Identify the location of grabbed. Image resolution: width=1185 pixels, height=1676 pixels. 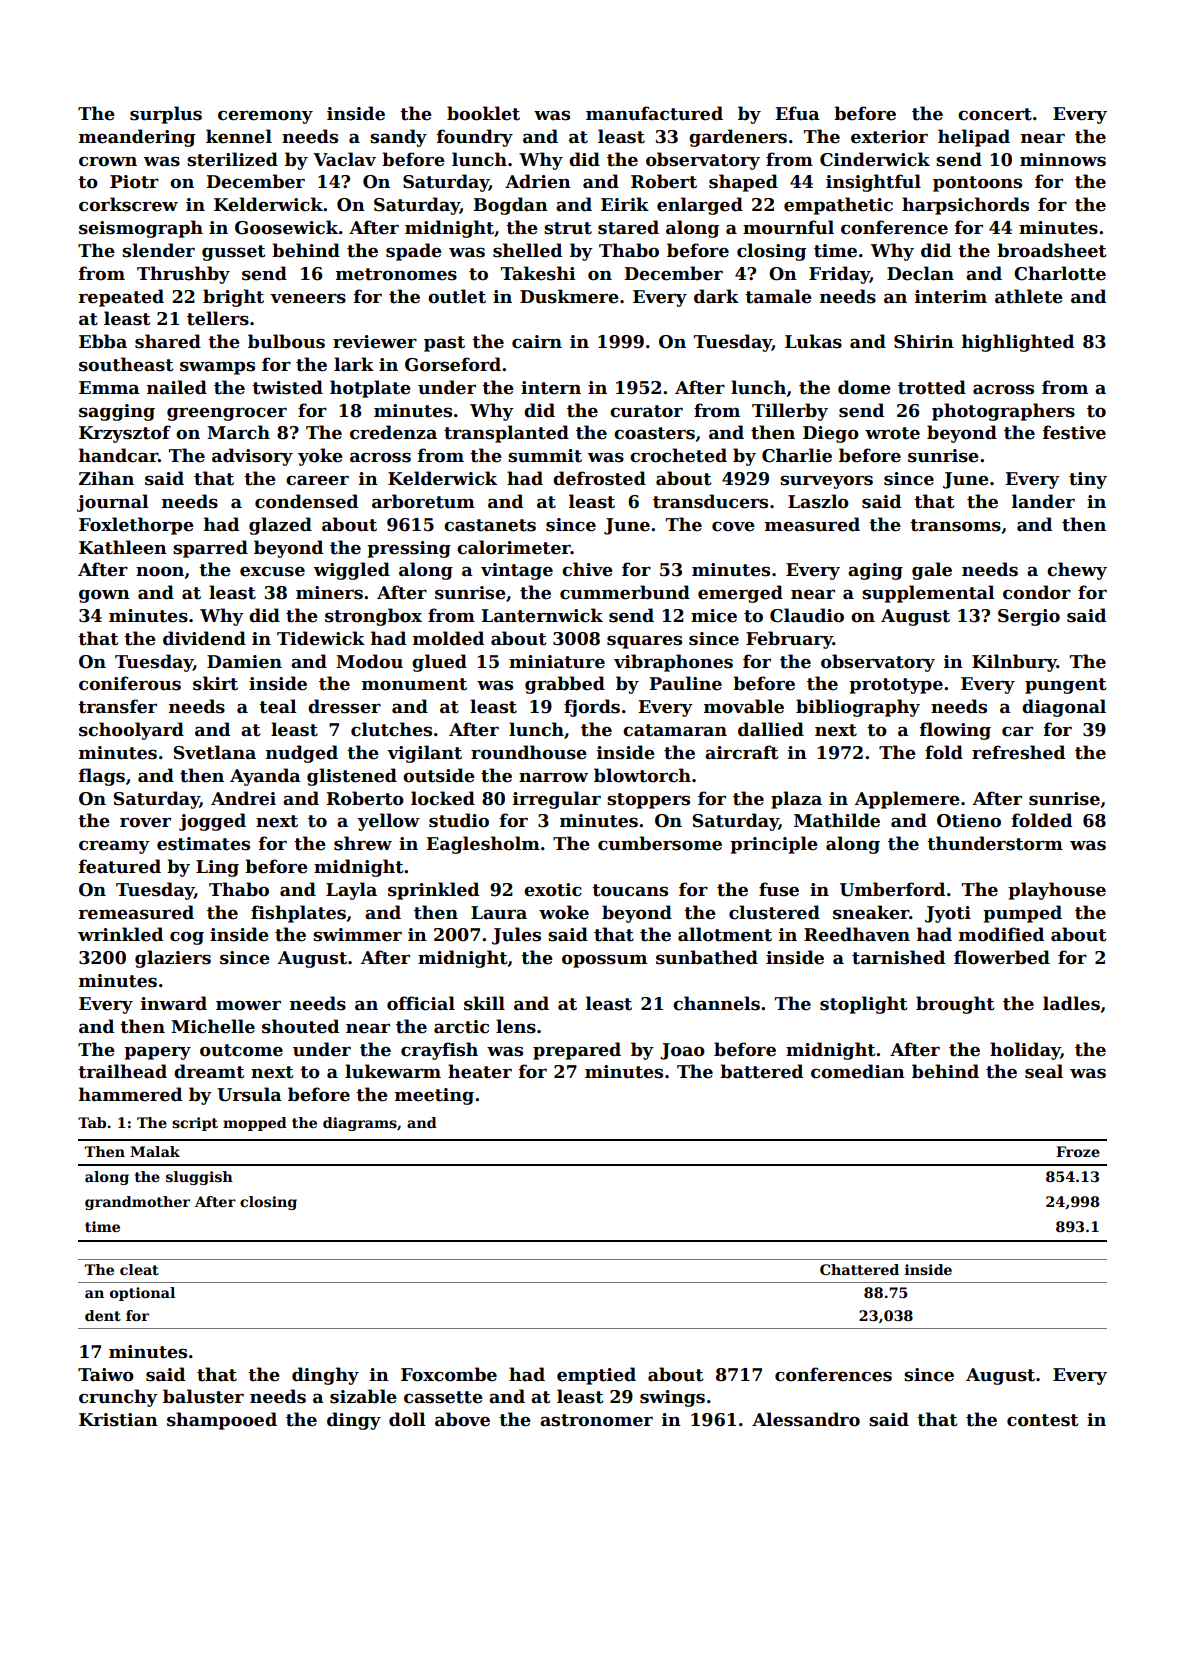
(565, 685).
